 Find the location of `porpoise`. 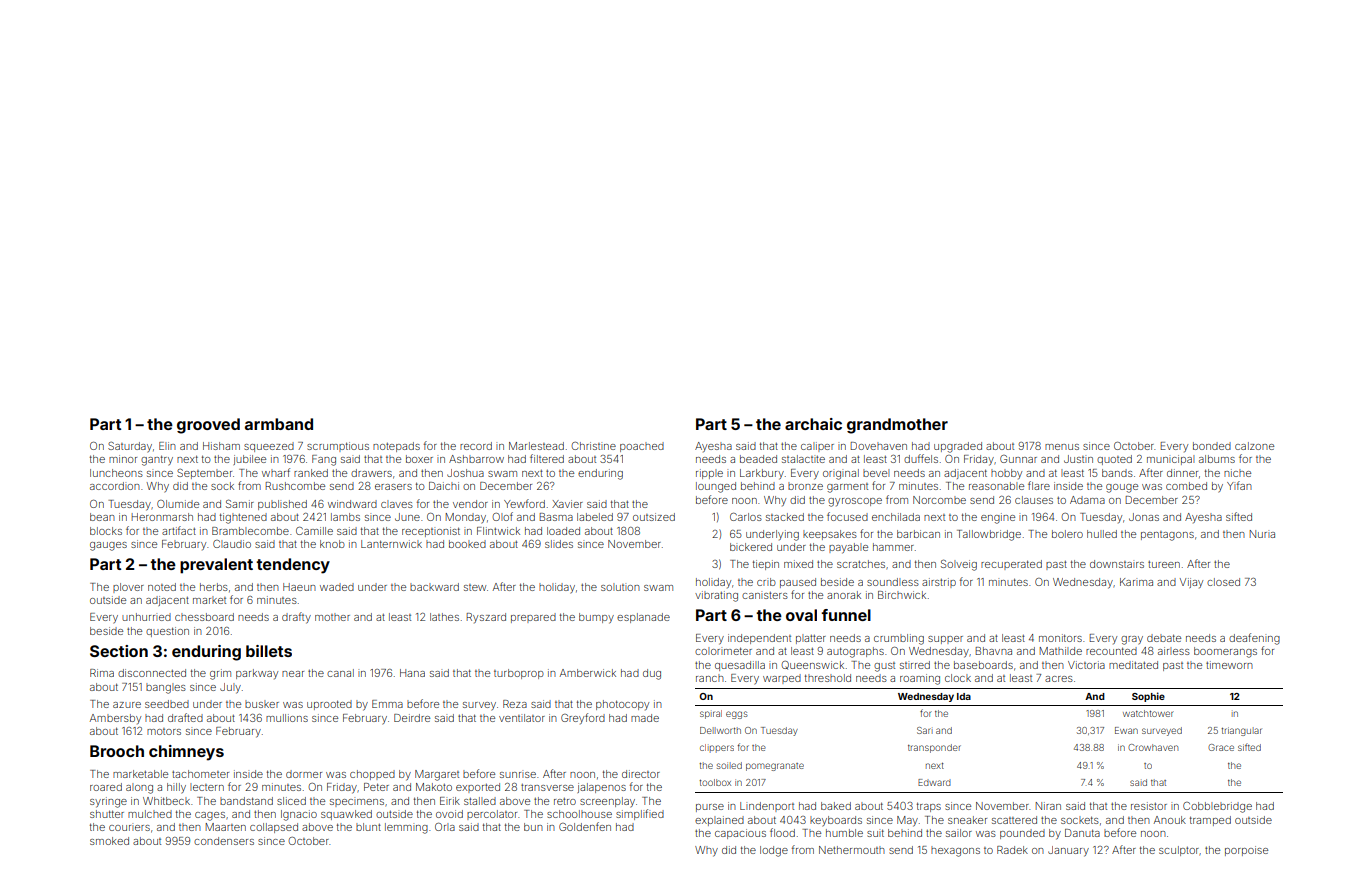

porpoise is located at coordinates (1246, 851).
